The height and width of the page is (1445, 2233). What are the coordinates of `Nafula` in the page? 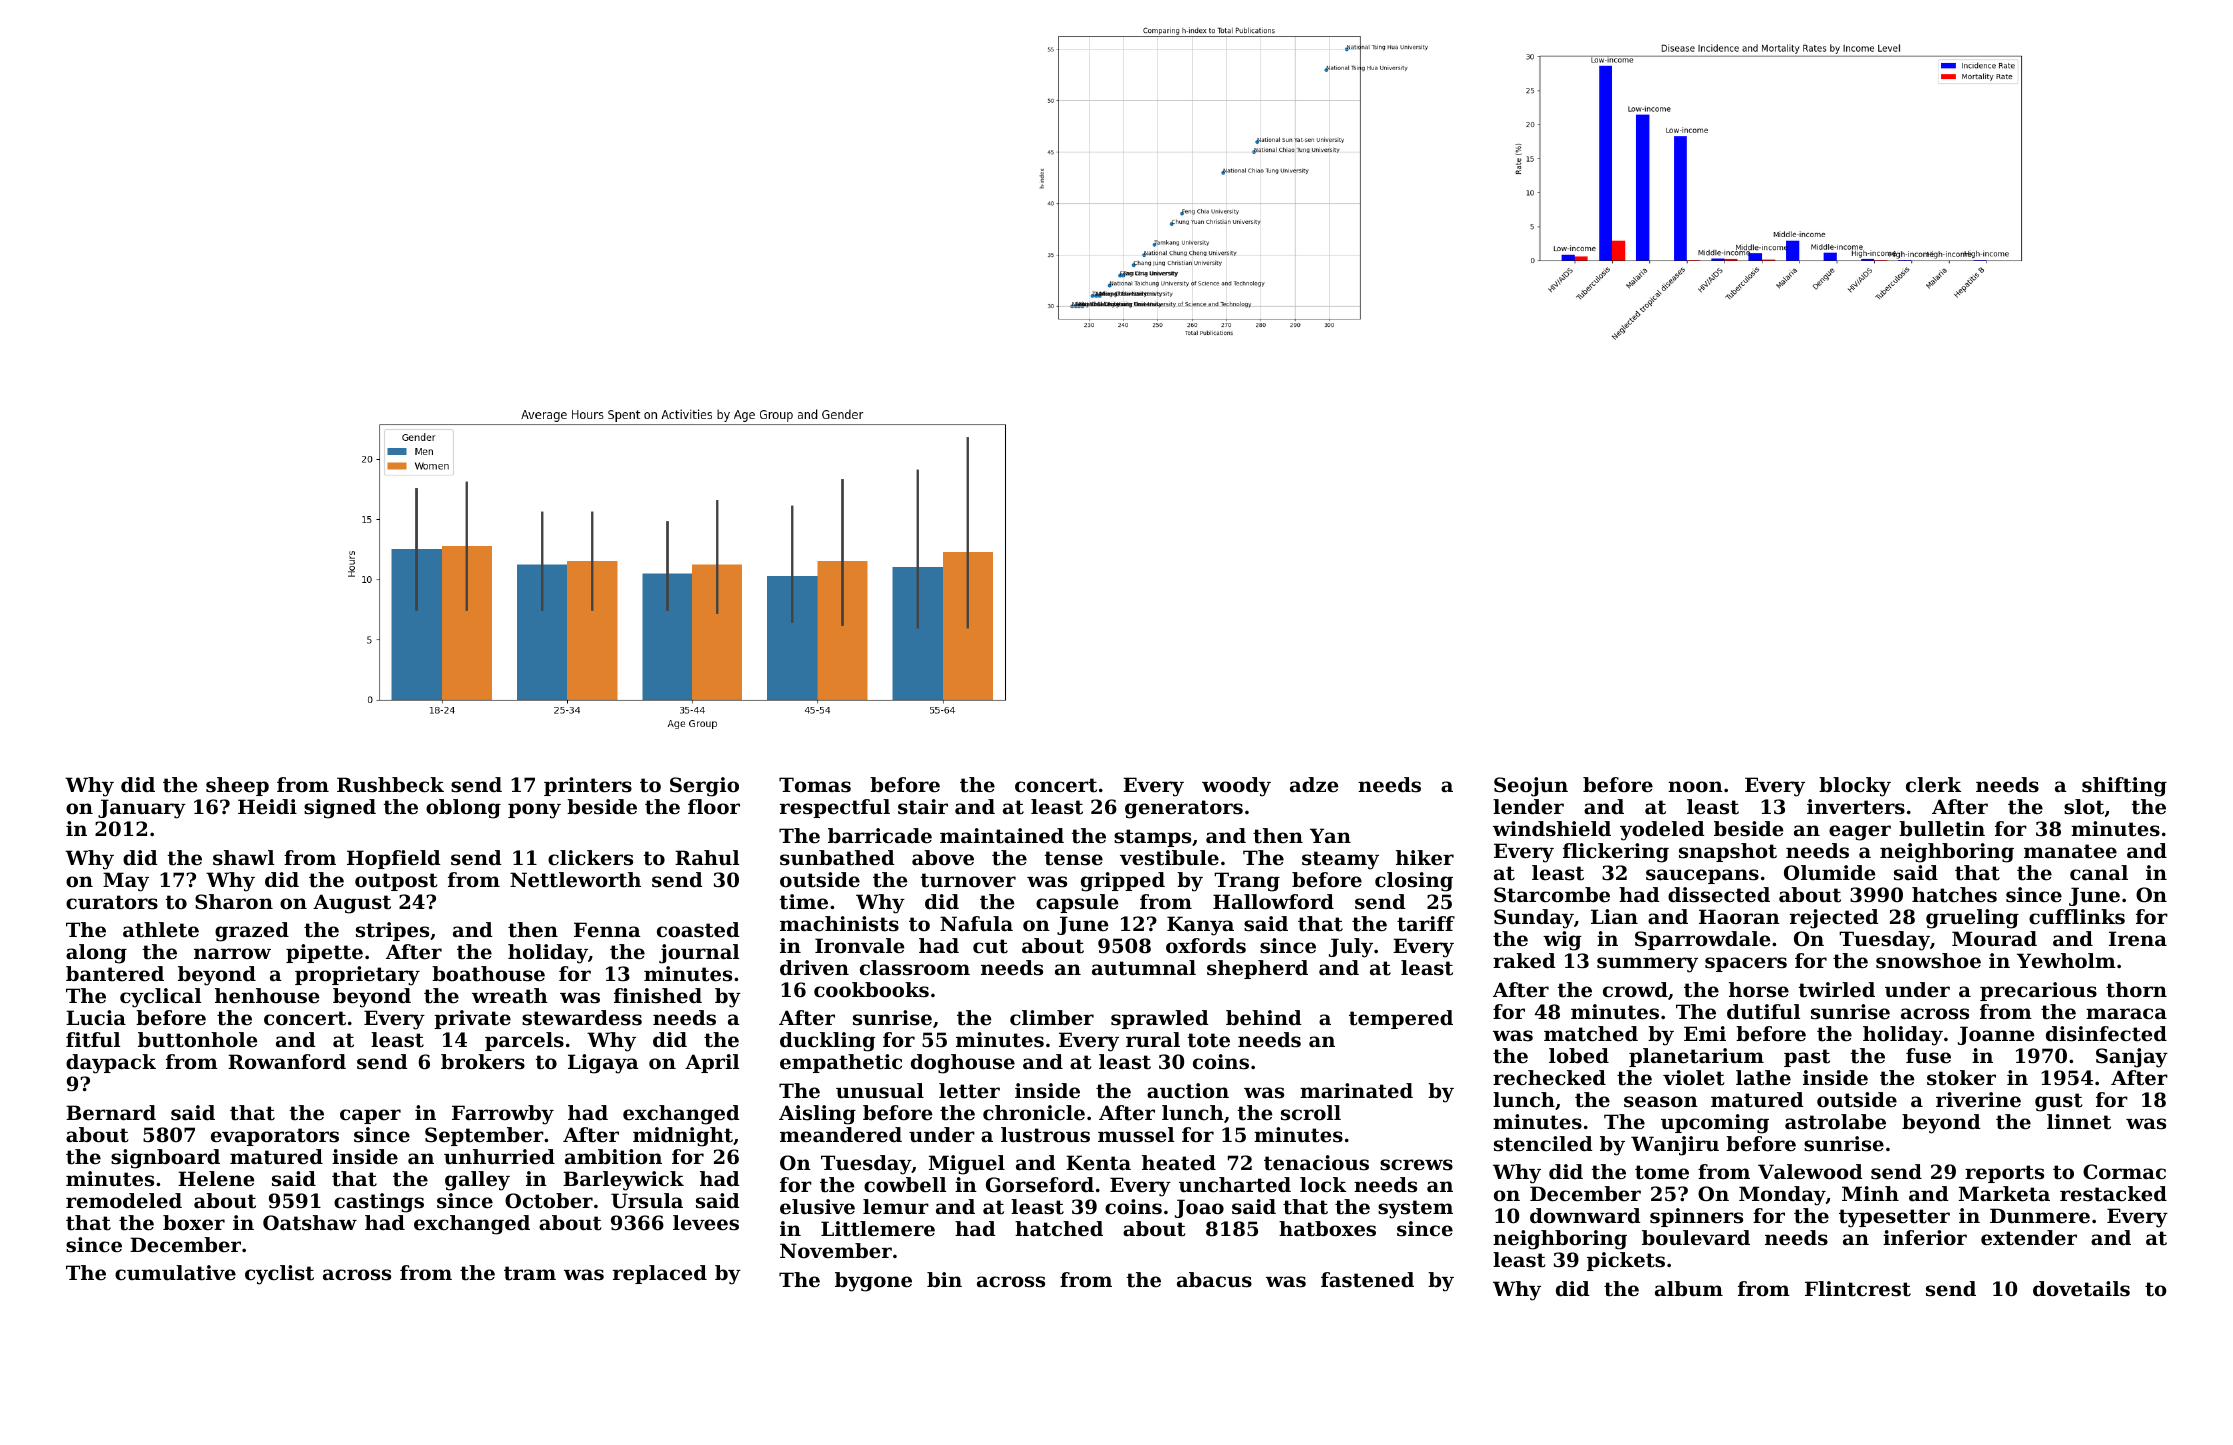 It's located at (976, 924).
